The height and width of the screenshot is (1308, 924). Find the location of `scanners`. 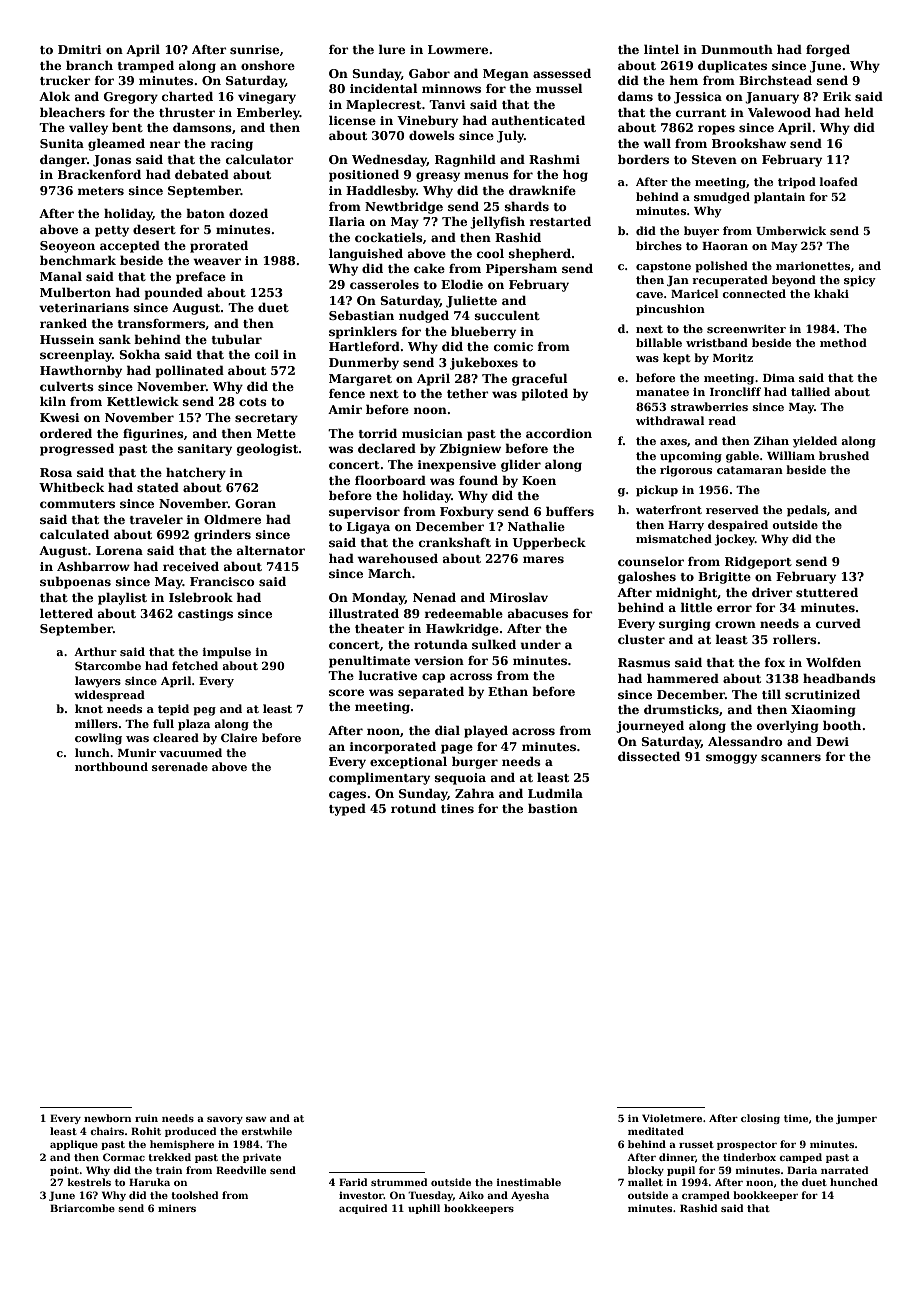

scanners is located at coordinates (791, 757).
